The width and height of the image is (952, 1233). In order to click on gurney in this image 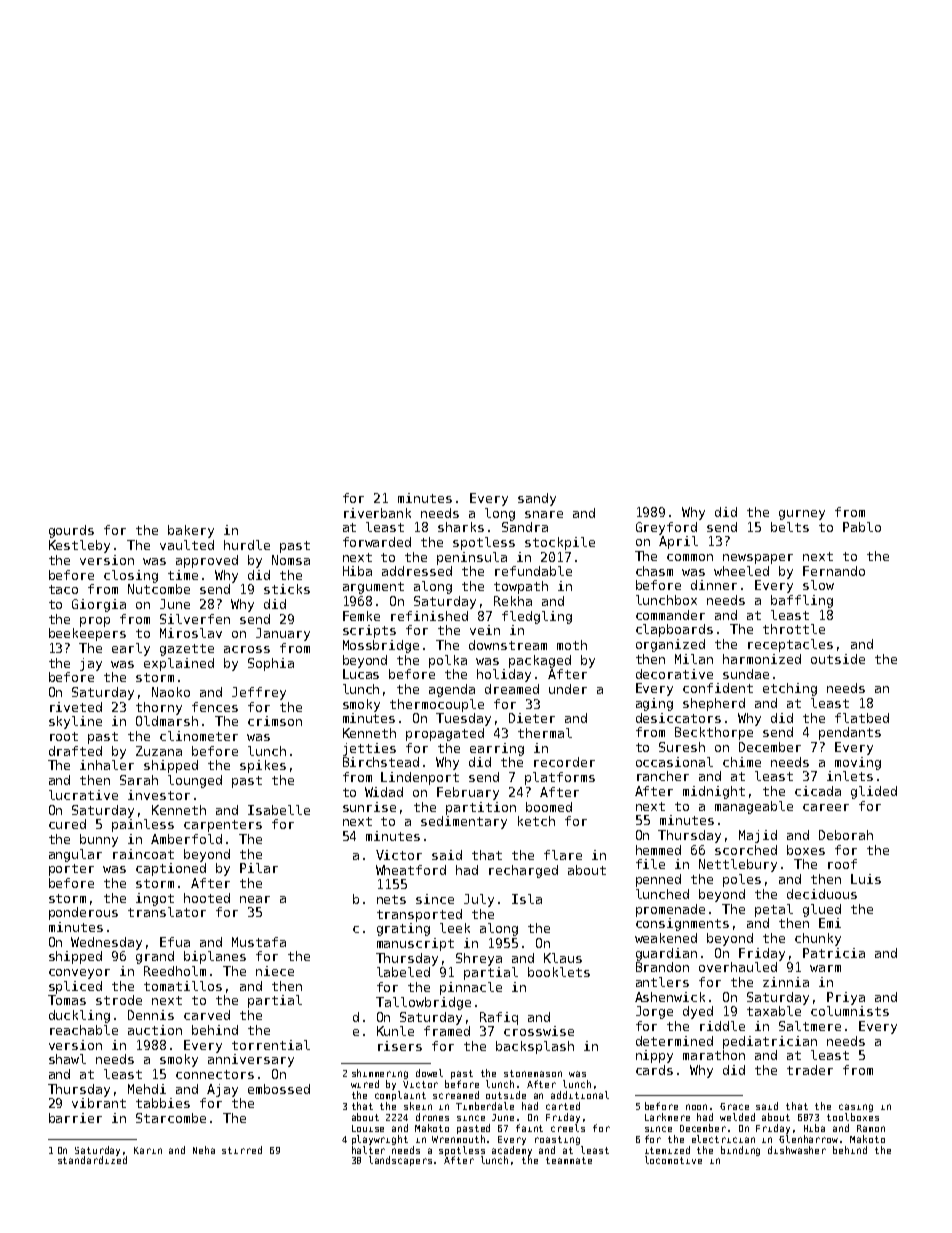, I will do `click(802, 515)`.
